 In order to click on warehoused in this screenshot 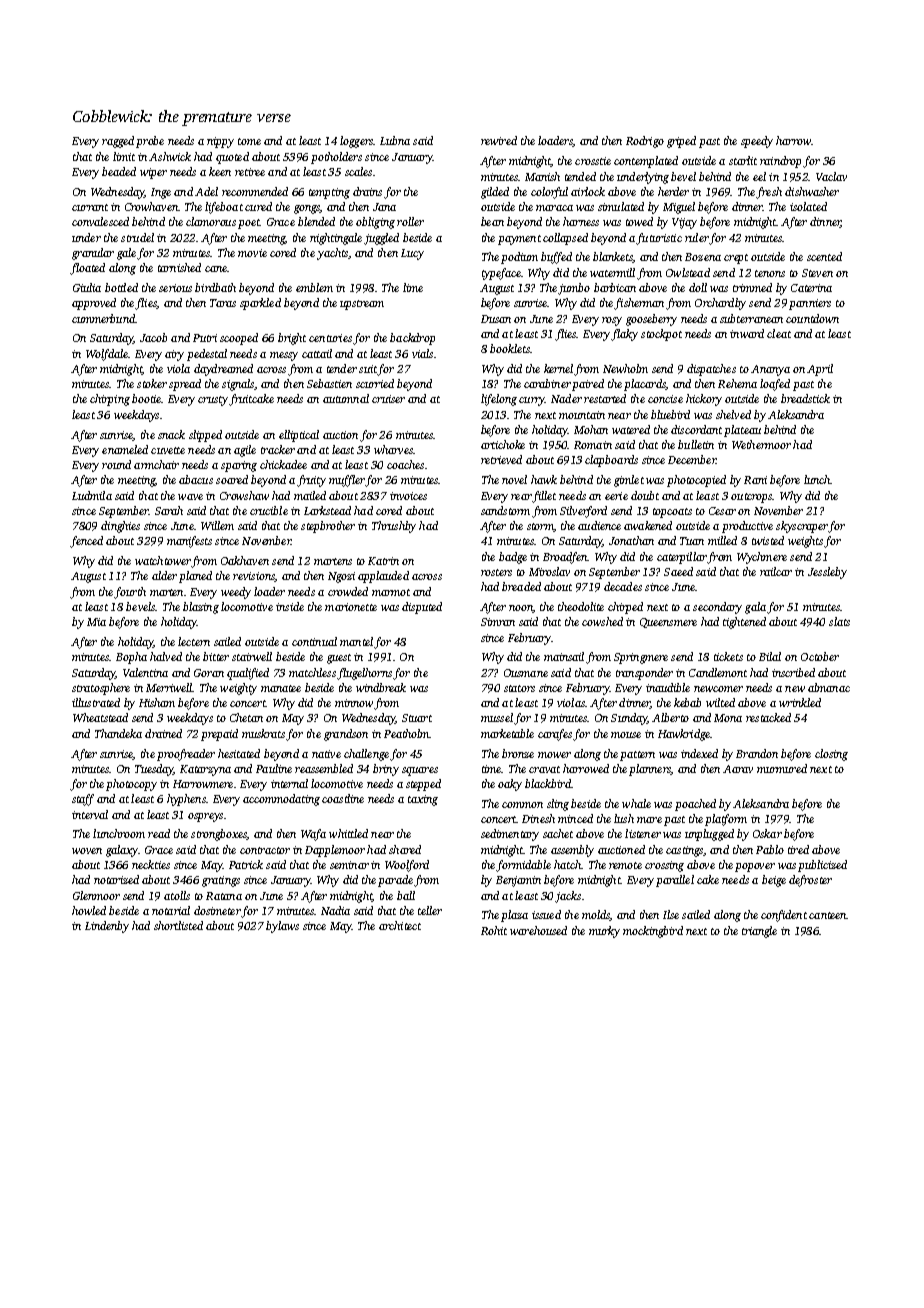, I will do `click(538, 930)`.
